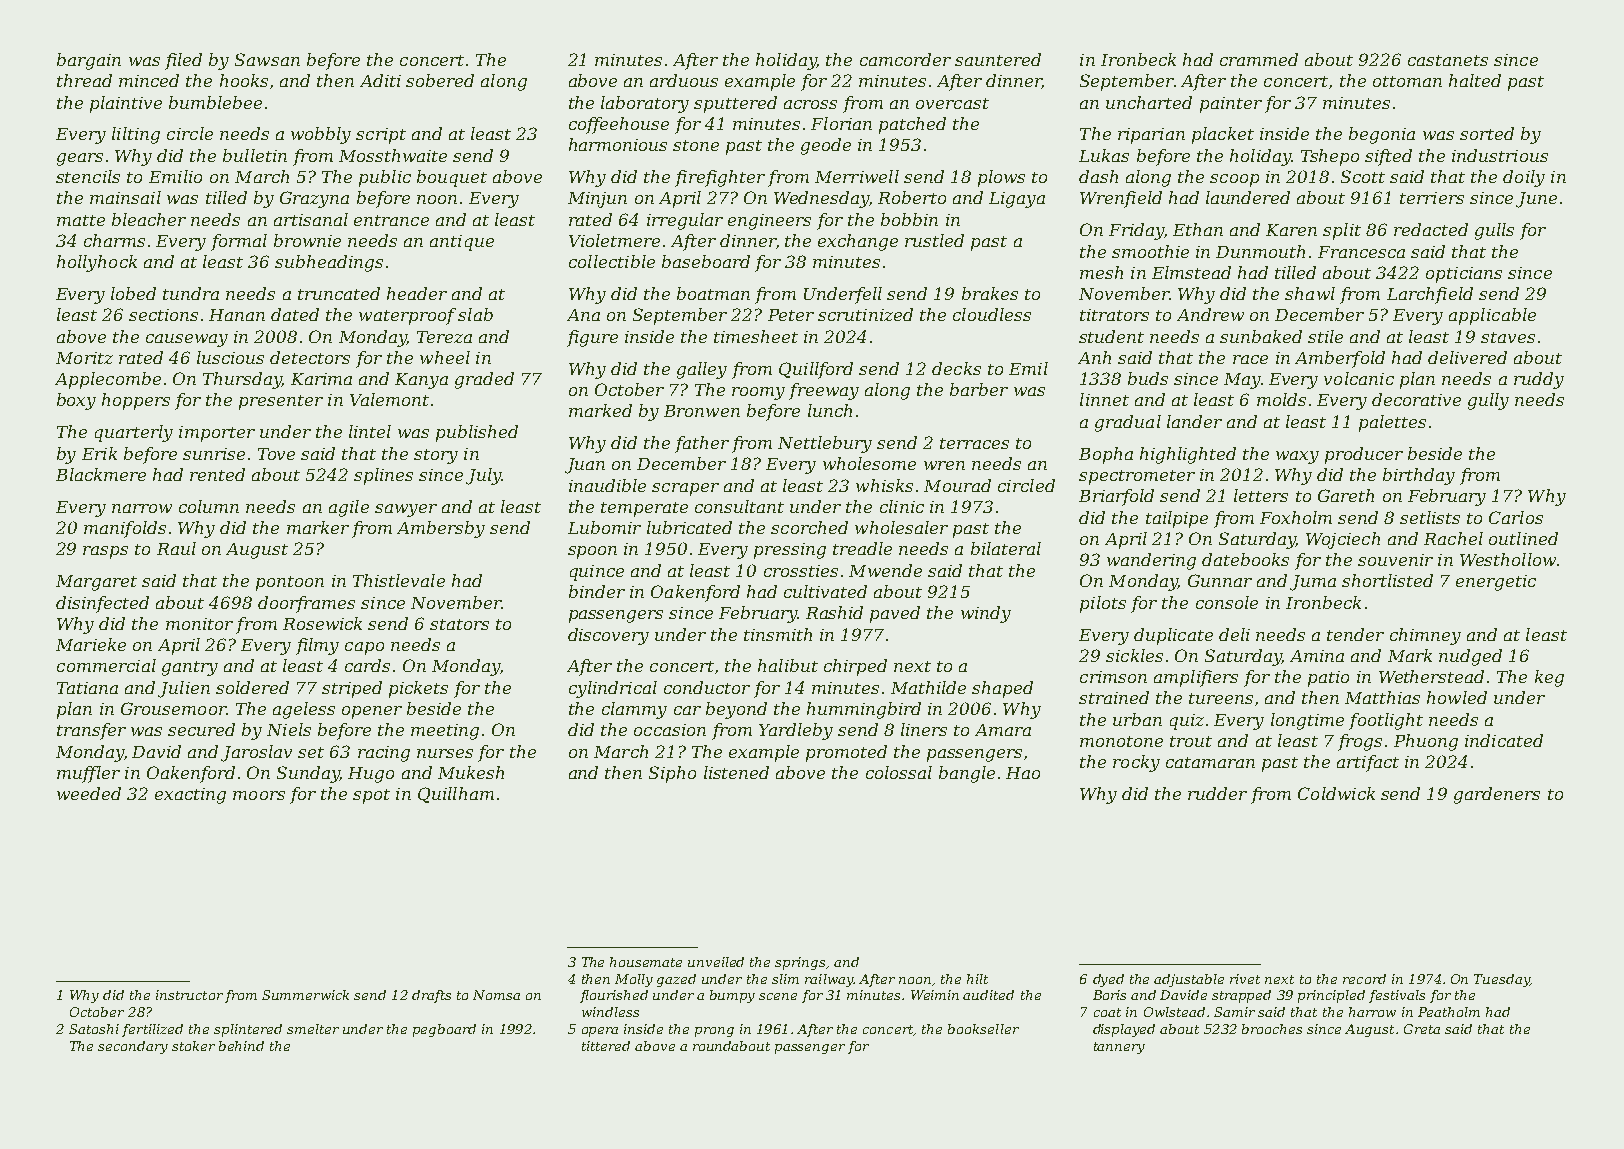 This screenshot has width=1624, height=1149. What do you see at coordinates (604, 527) in the screenshot?
I see `Lubomir` at bounding box center [604, 527].
